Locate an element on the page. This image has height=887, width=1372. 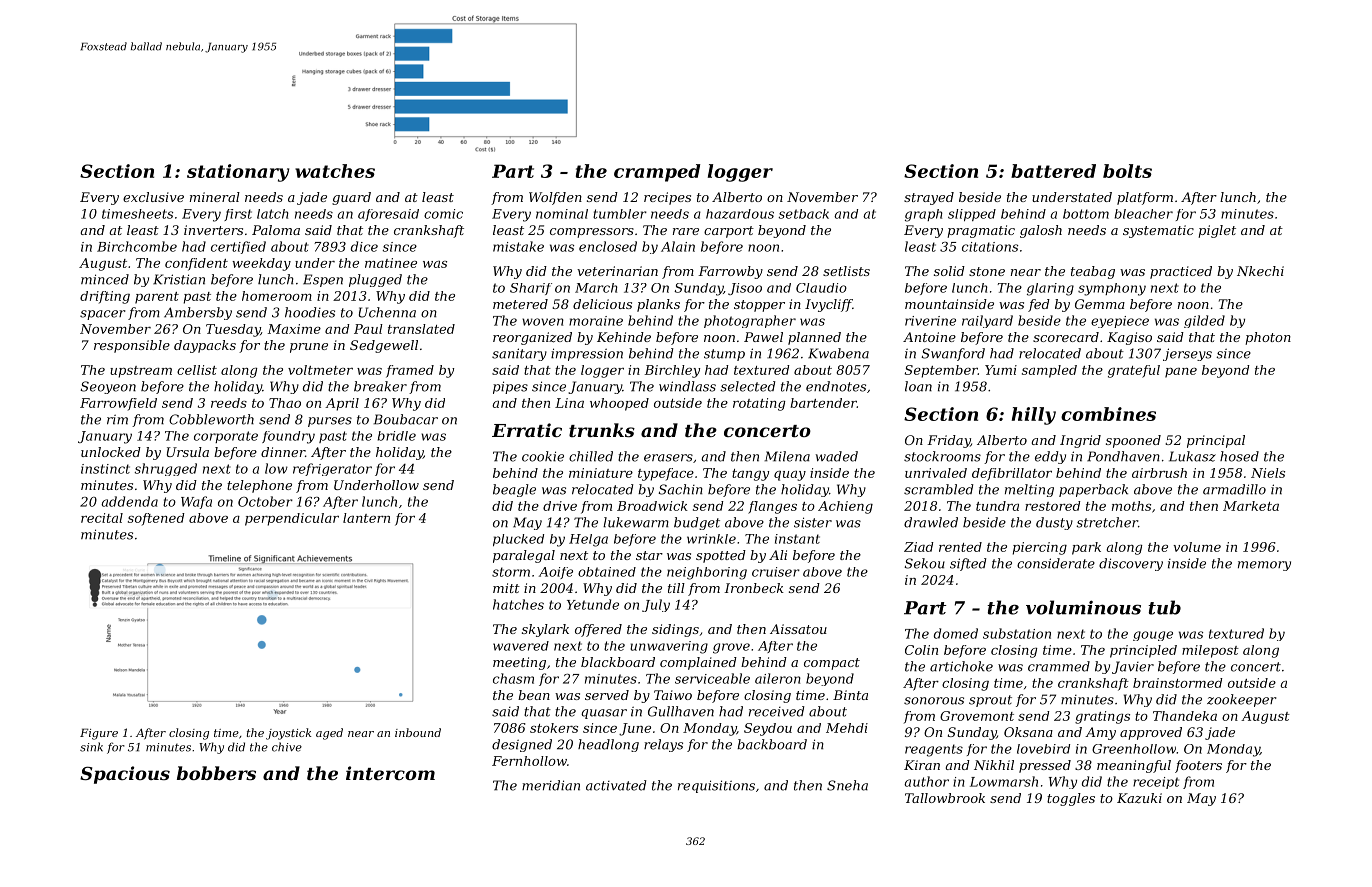
dice is located at coordinates (364, 246).
